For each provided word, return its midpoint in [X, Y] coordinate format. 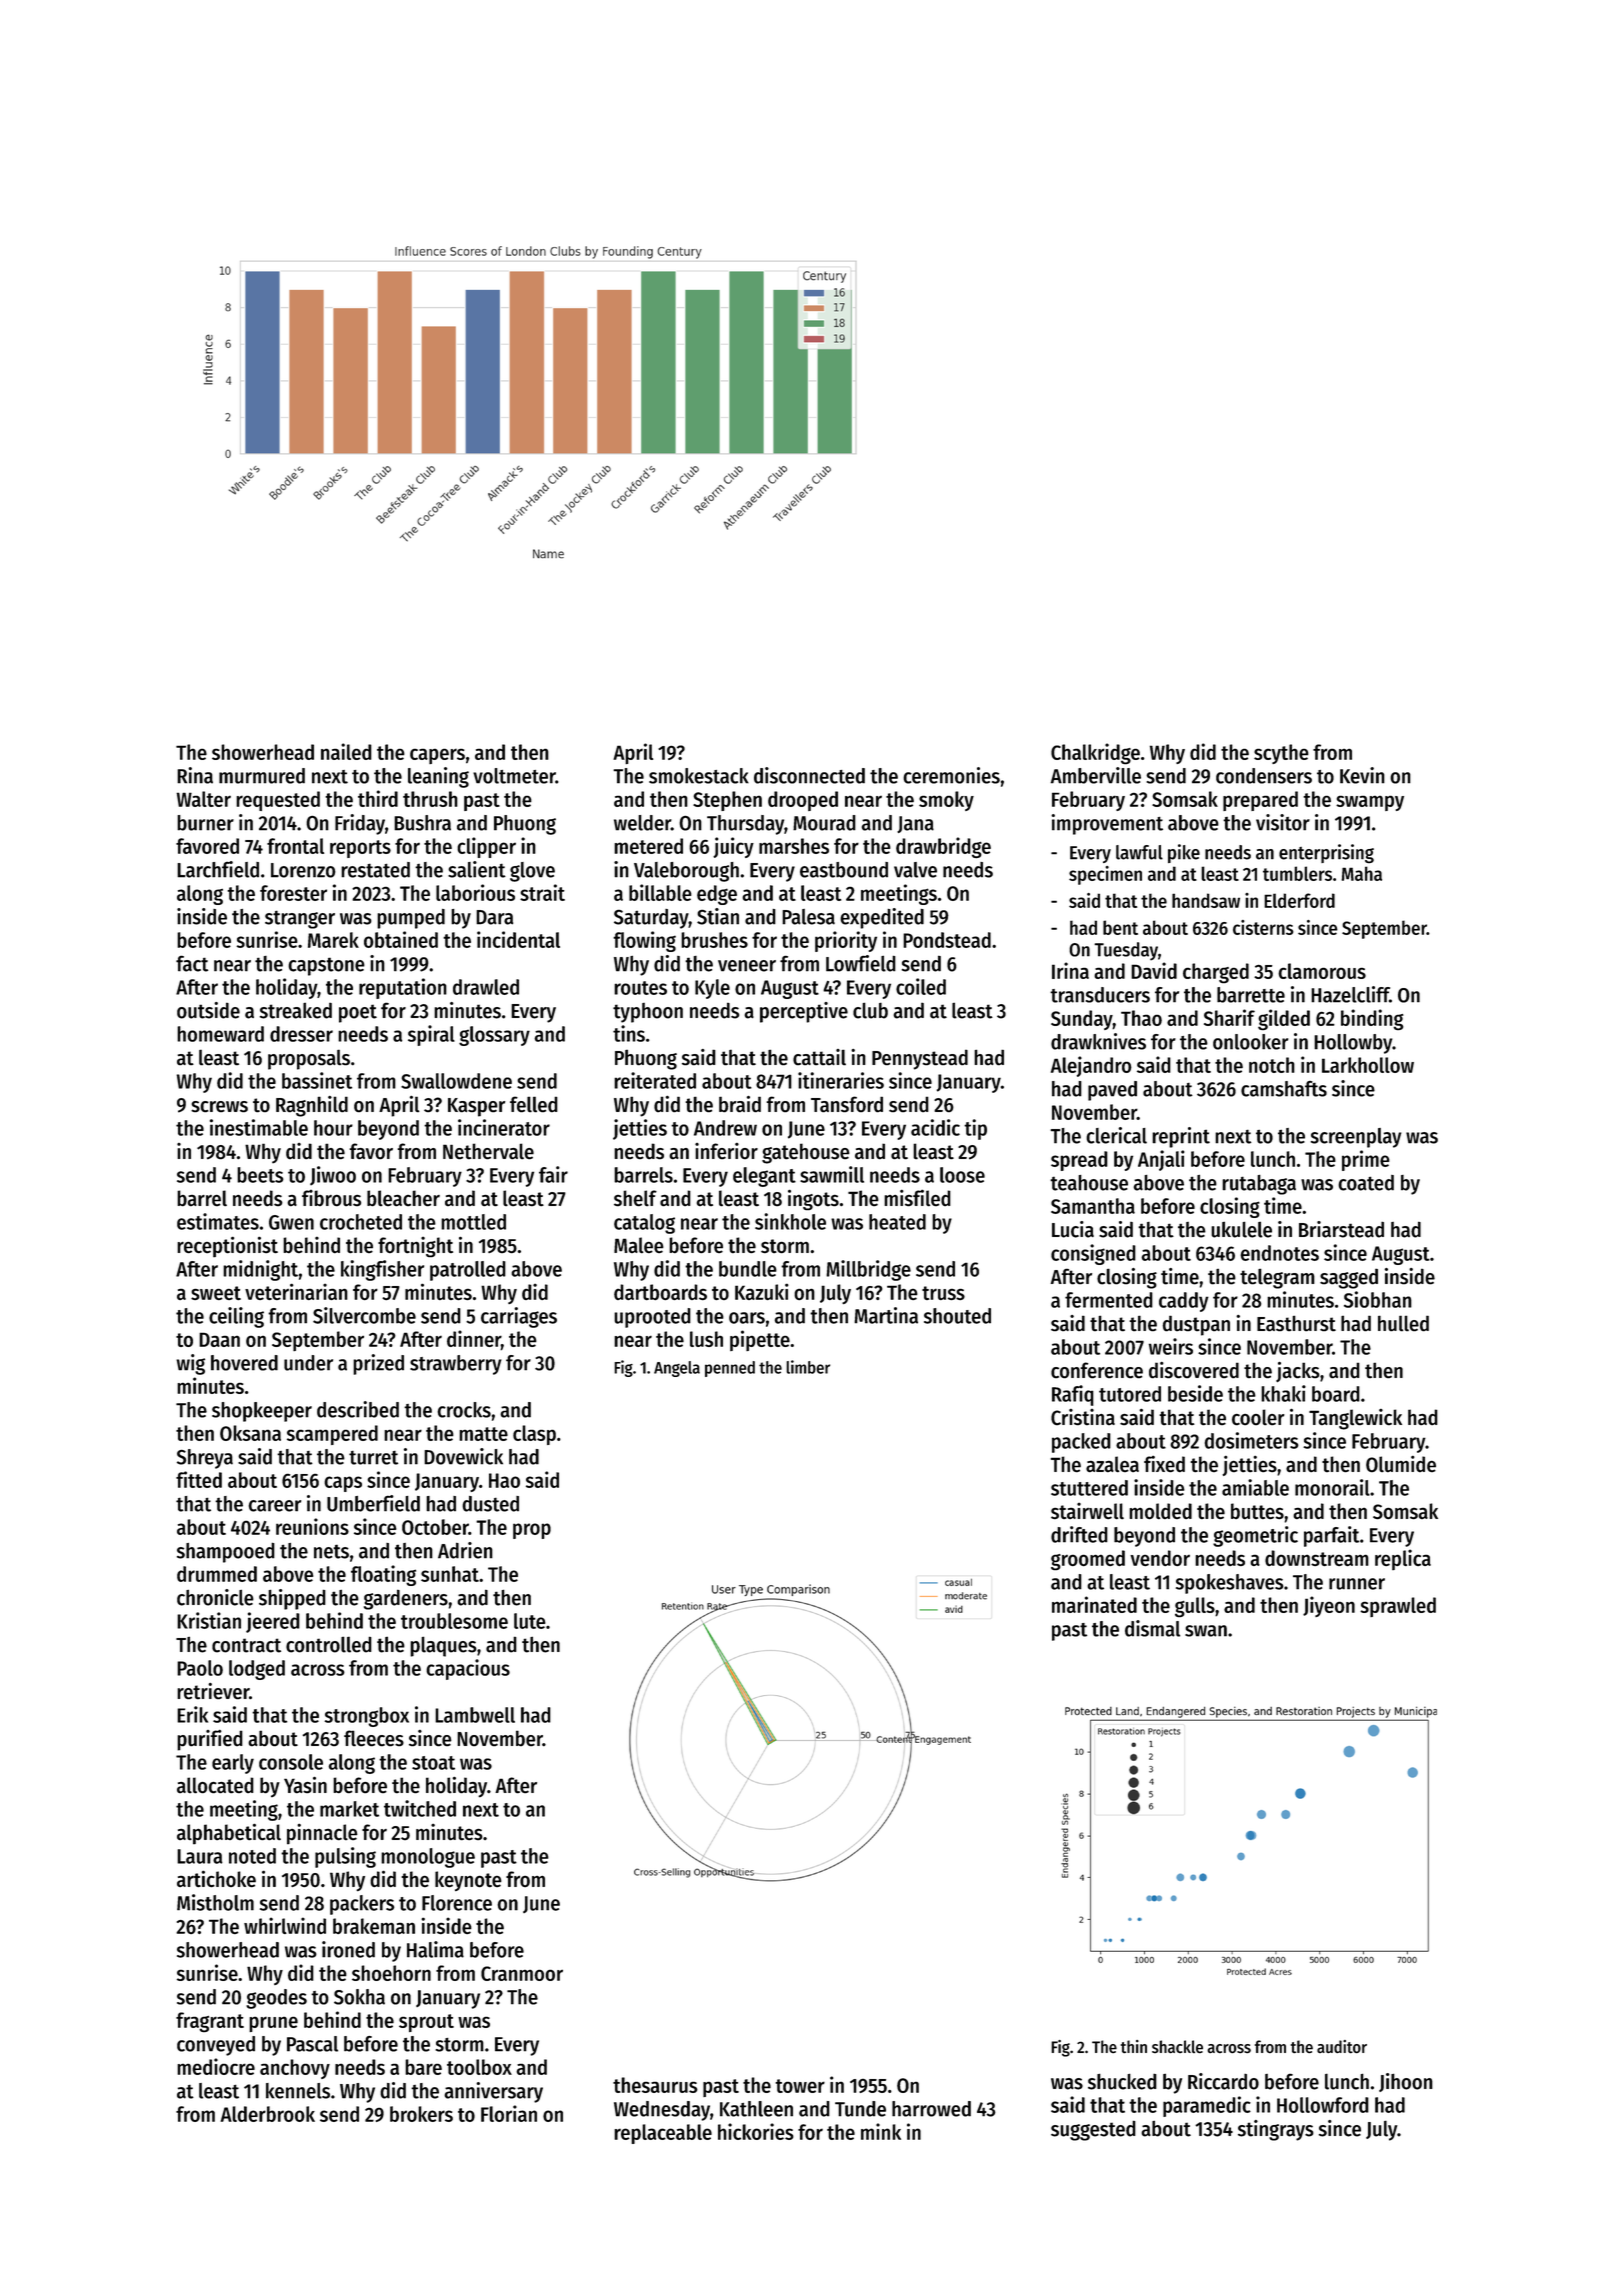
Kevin [1362, 775]
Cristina [1083, 1417]
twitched [420, 1808]
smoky [946, 801]
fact [192, 964]
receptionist [227, 1247]
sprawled [1398, 1607]
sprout [426, 2023]
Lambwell [475, 1715]
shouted [957, 1316]
